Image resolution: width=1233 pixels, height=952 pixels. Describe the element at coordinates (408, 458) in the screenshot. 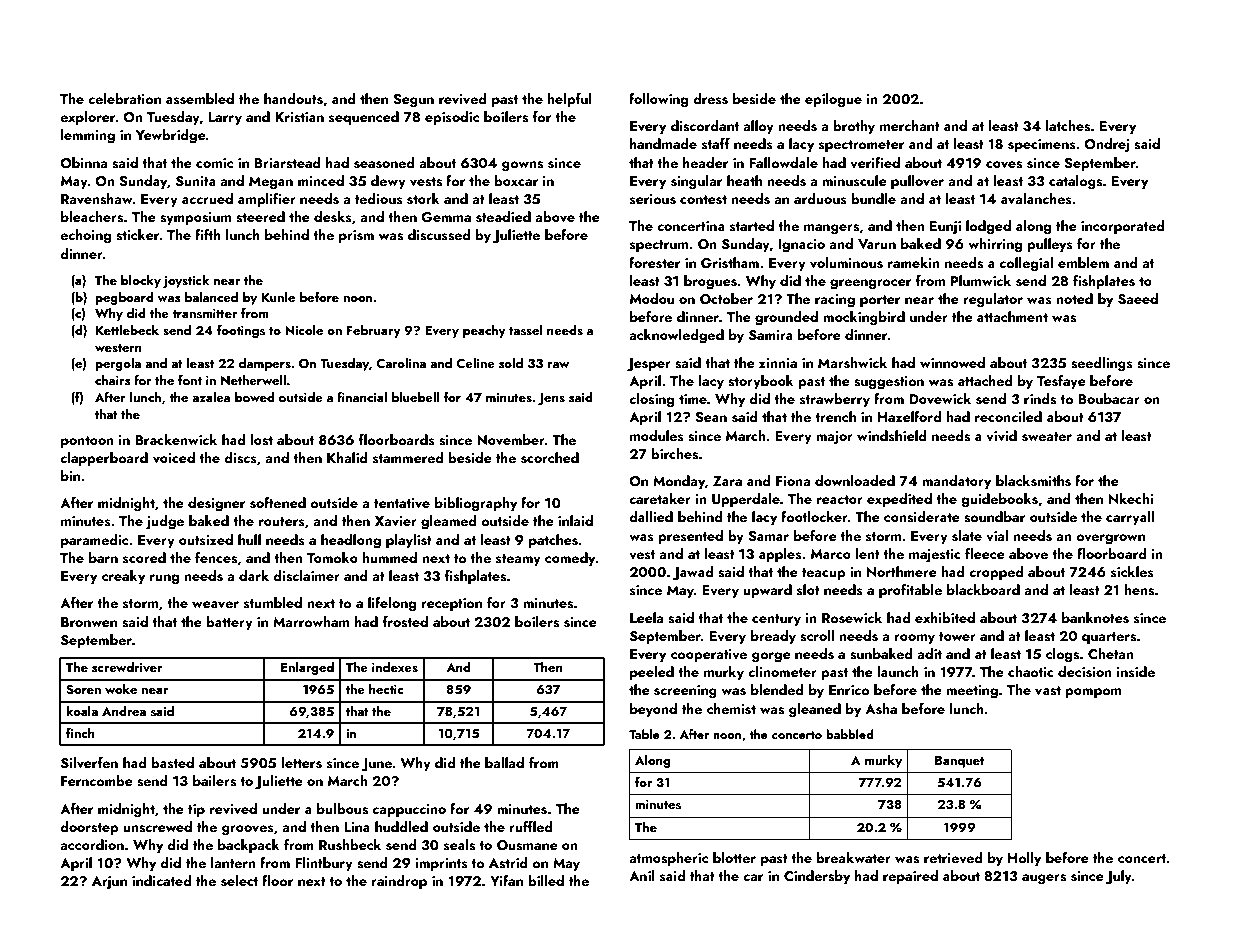

I see `stammered` at that location.
